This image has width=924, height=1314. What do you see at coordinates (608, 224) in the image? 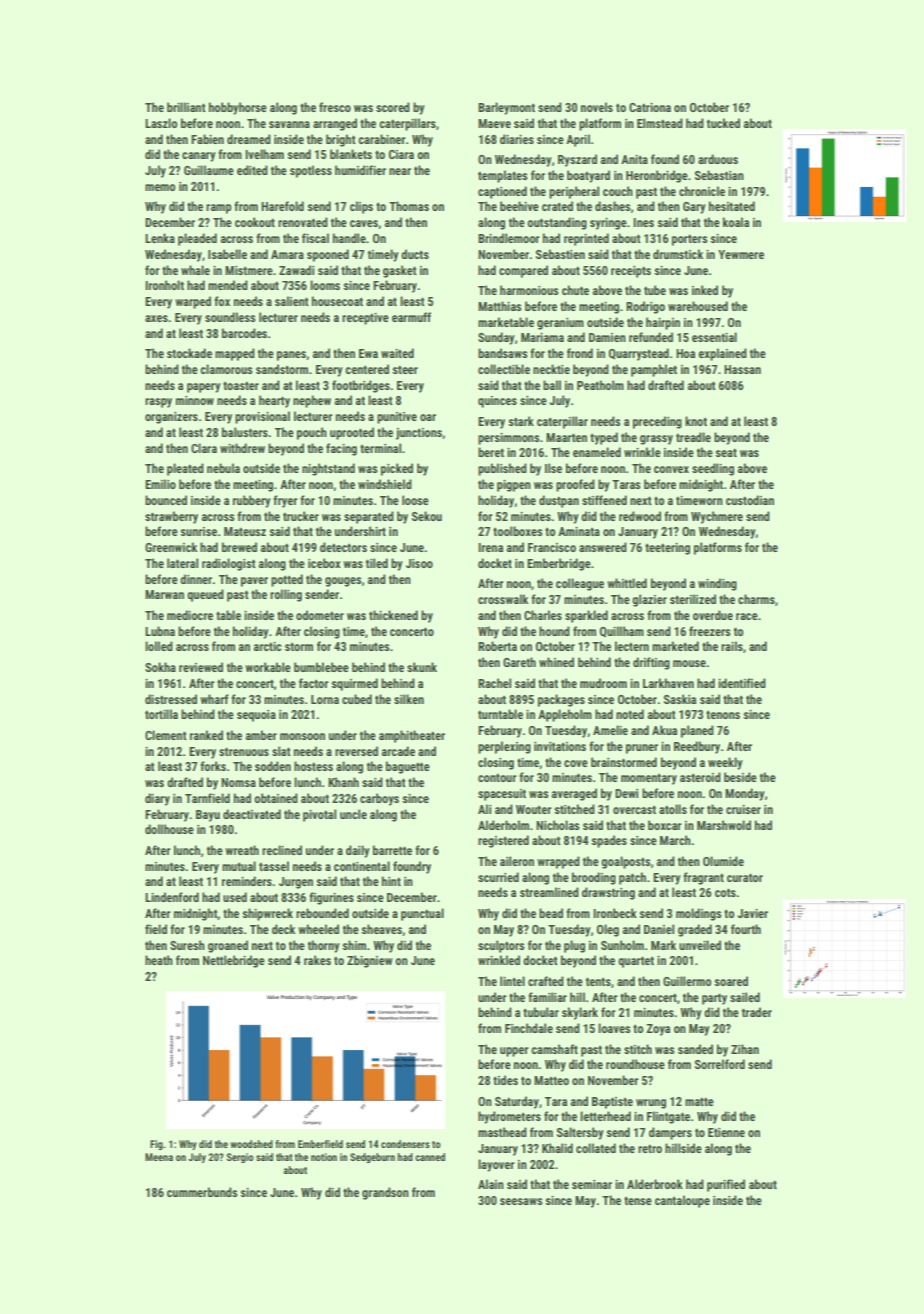
I see `syringe` at bounding box center [608, 224].
